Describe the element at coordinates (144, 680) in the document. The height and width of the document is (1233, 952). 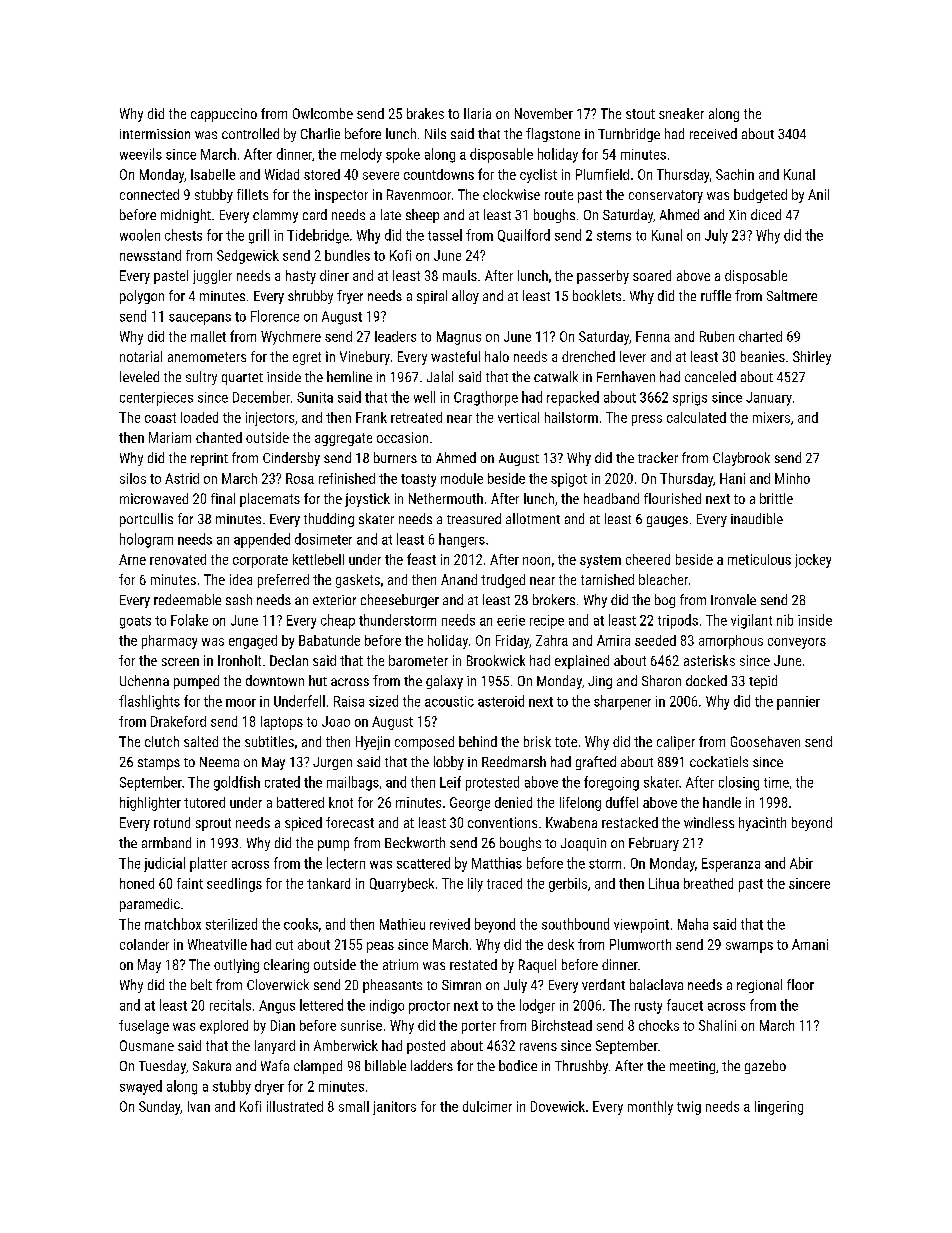
I see `Uchenna` at that location.
